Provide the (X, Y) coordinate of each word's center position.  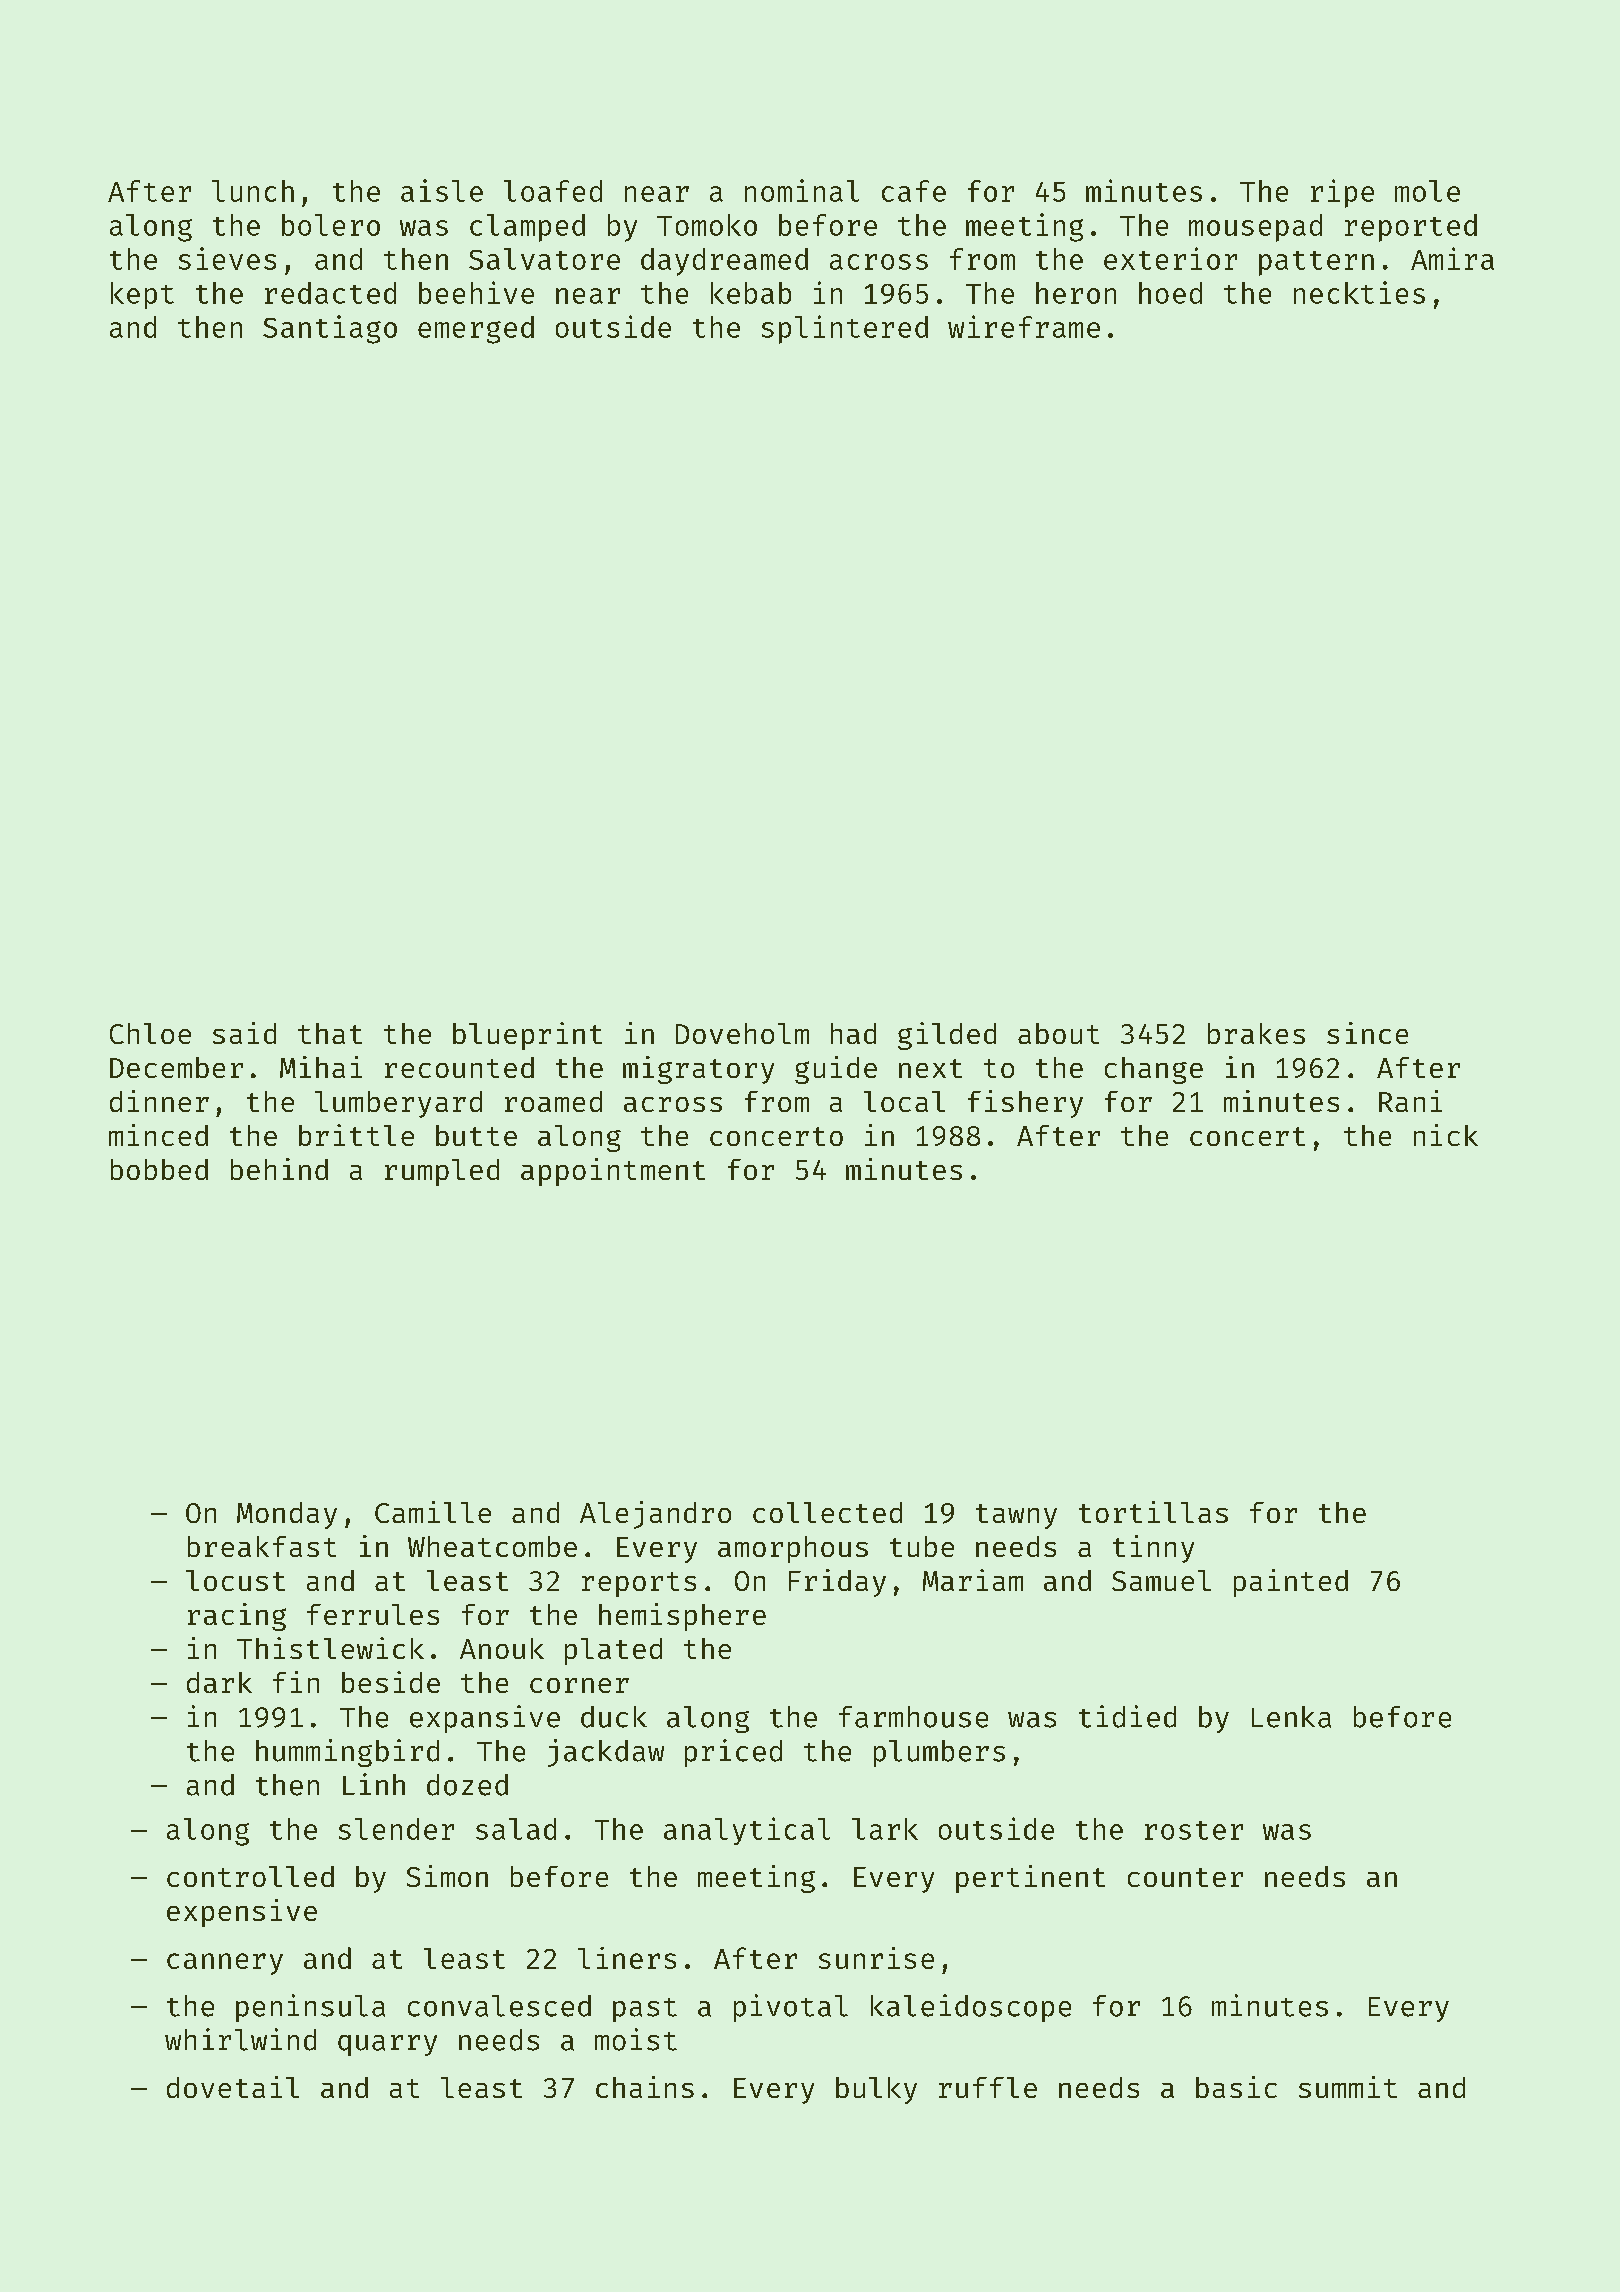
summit (1348, 2087)
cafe (914, 191)
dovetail (233, 2087)
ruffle (988, 2087)
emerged (476, 330)
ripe (1342, 193)
